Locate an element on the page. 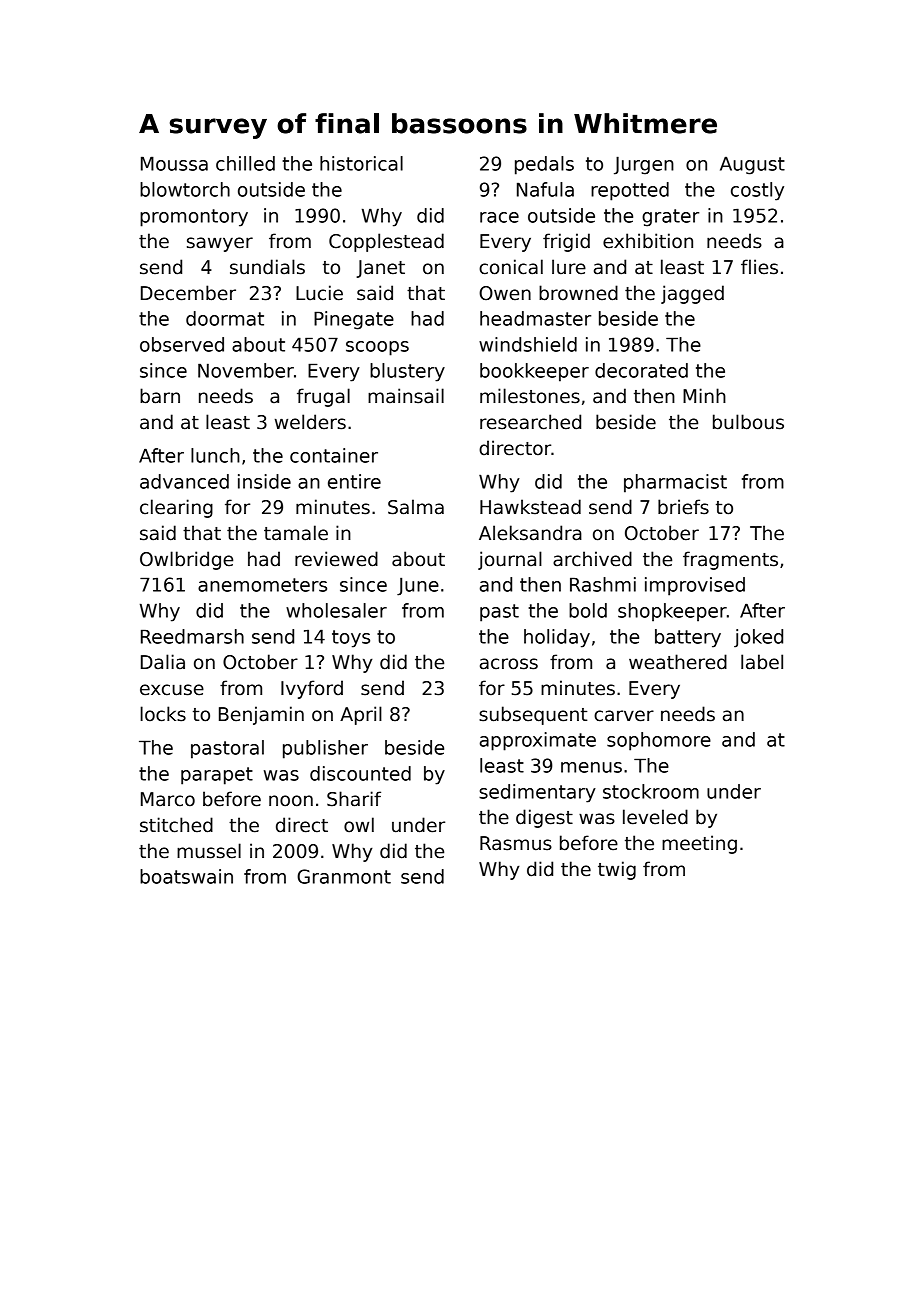 The height and width of the page is (1311, 924). August is located at coordinates (752, 165).
